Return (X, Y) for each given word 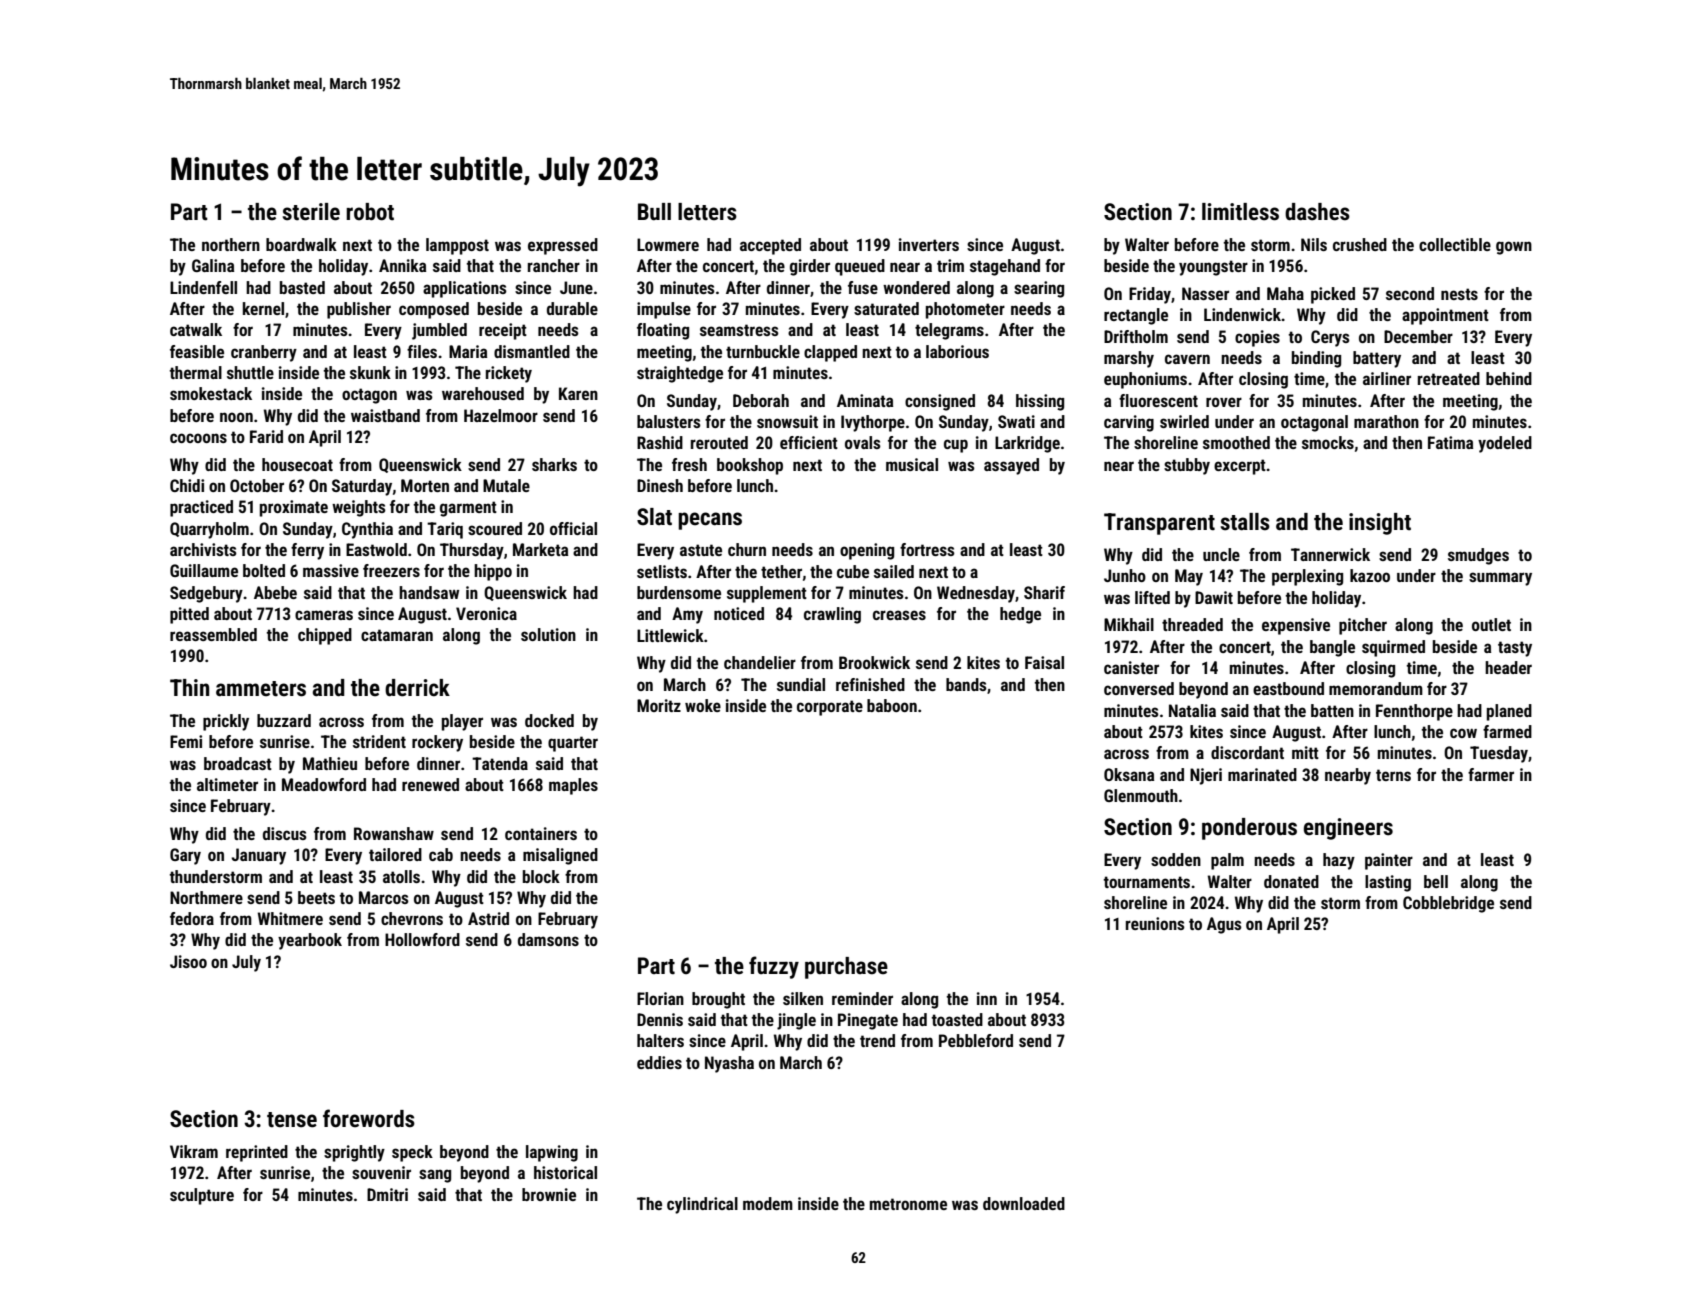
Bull (654, 211)
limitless (1240, 212)
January (258, 856)
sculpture (202, 1196)
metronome (908, 1204)
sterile (311, 212)
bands (966, 684)
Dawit (1214, 597)
